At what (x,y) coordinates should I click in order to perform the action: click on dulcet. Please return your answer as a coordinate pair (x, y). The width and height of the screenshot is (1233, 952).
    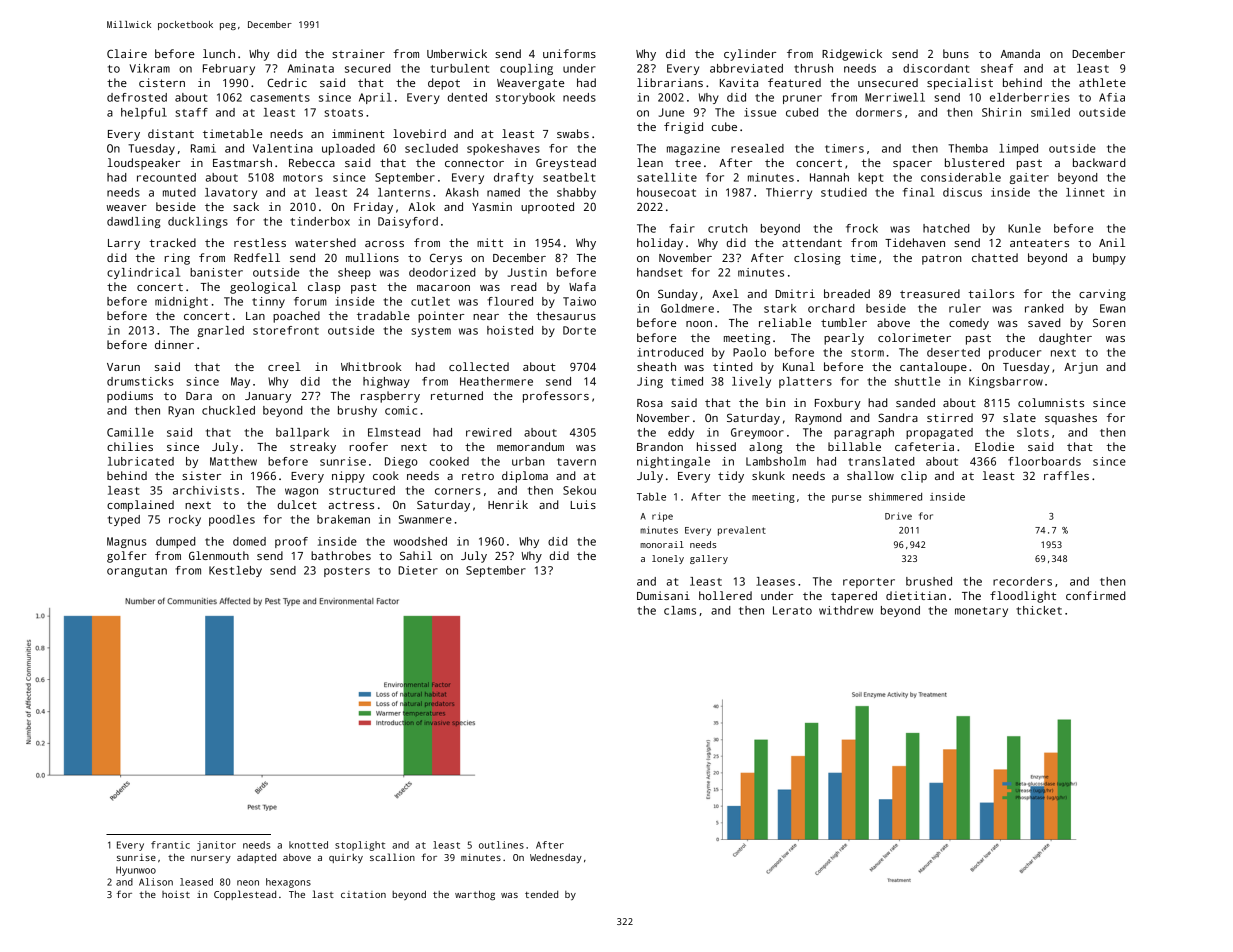
    Looking at the image, I should click on (297, 504).
